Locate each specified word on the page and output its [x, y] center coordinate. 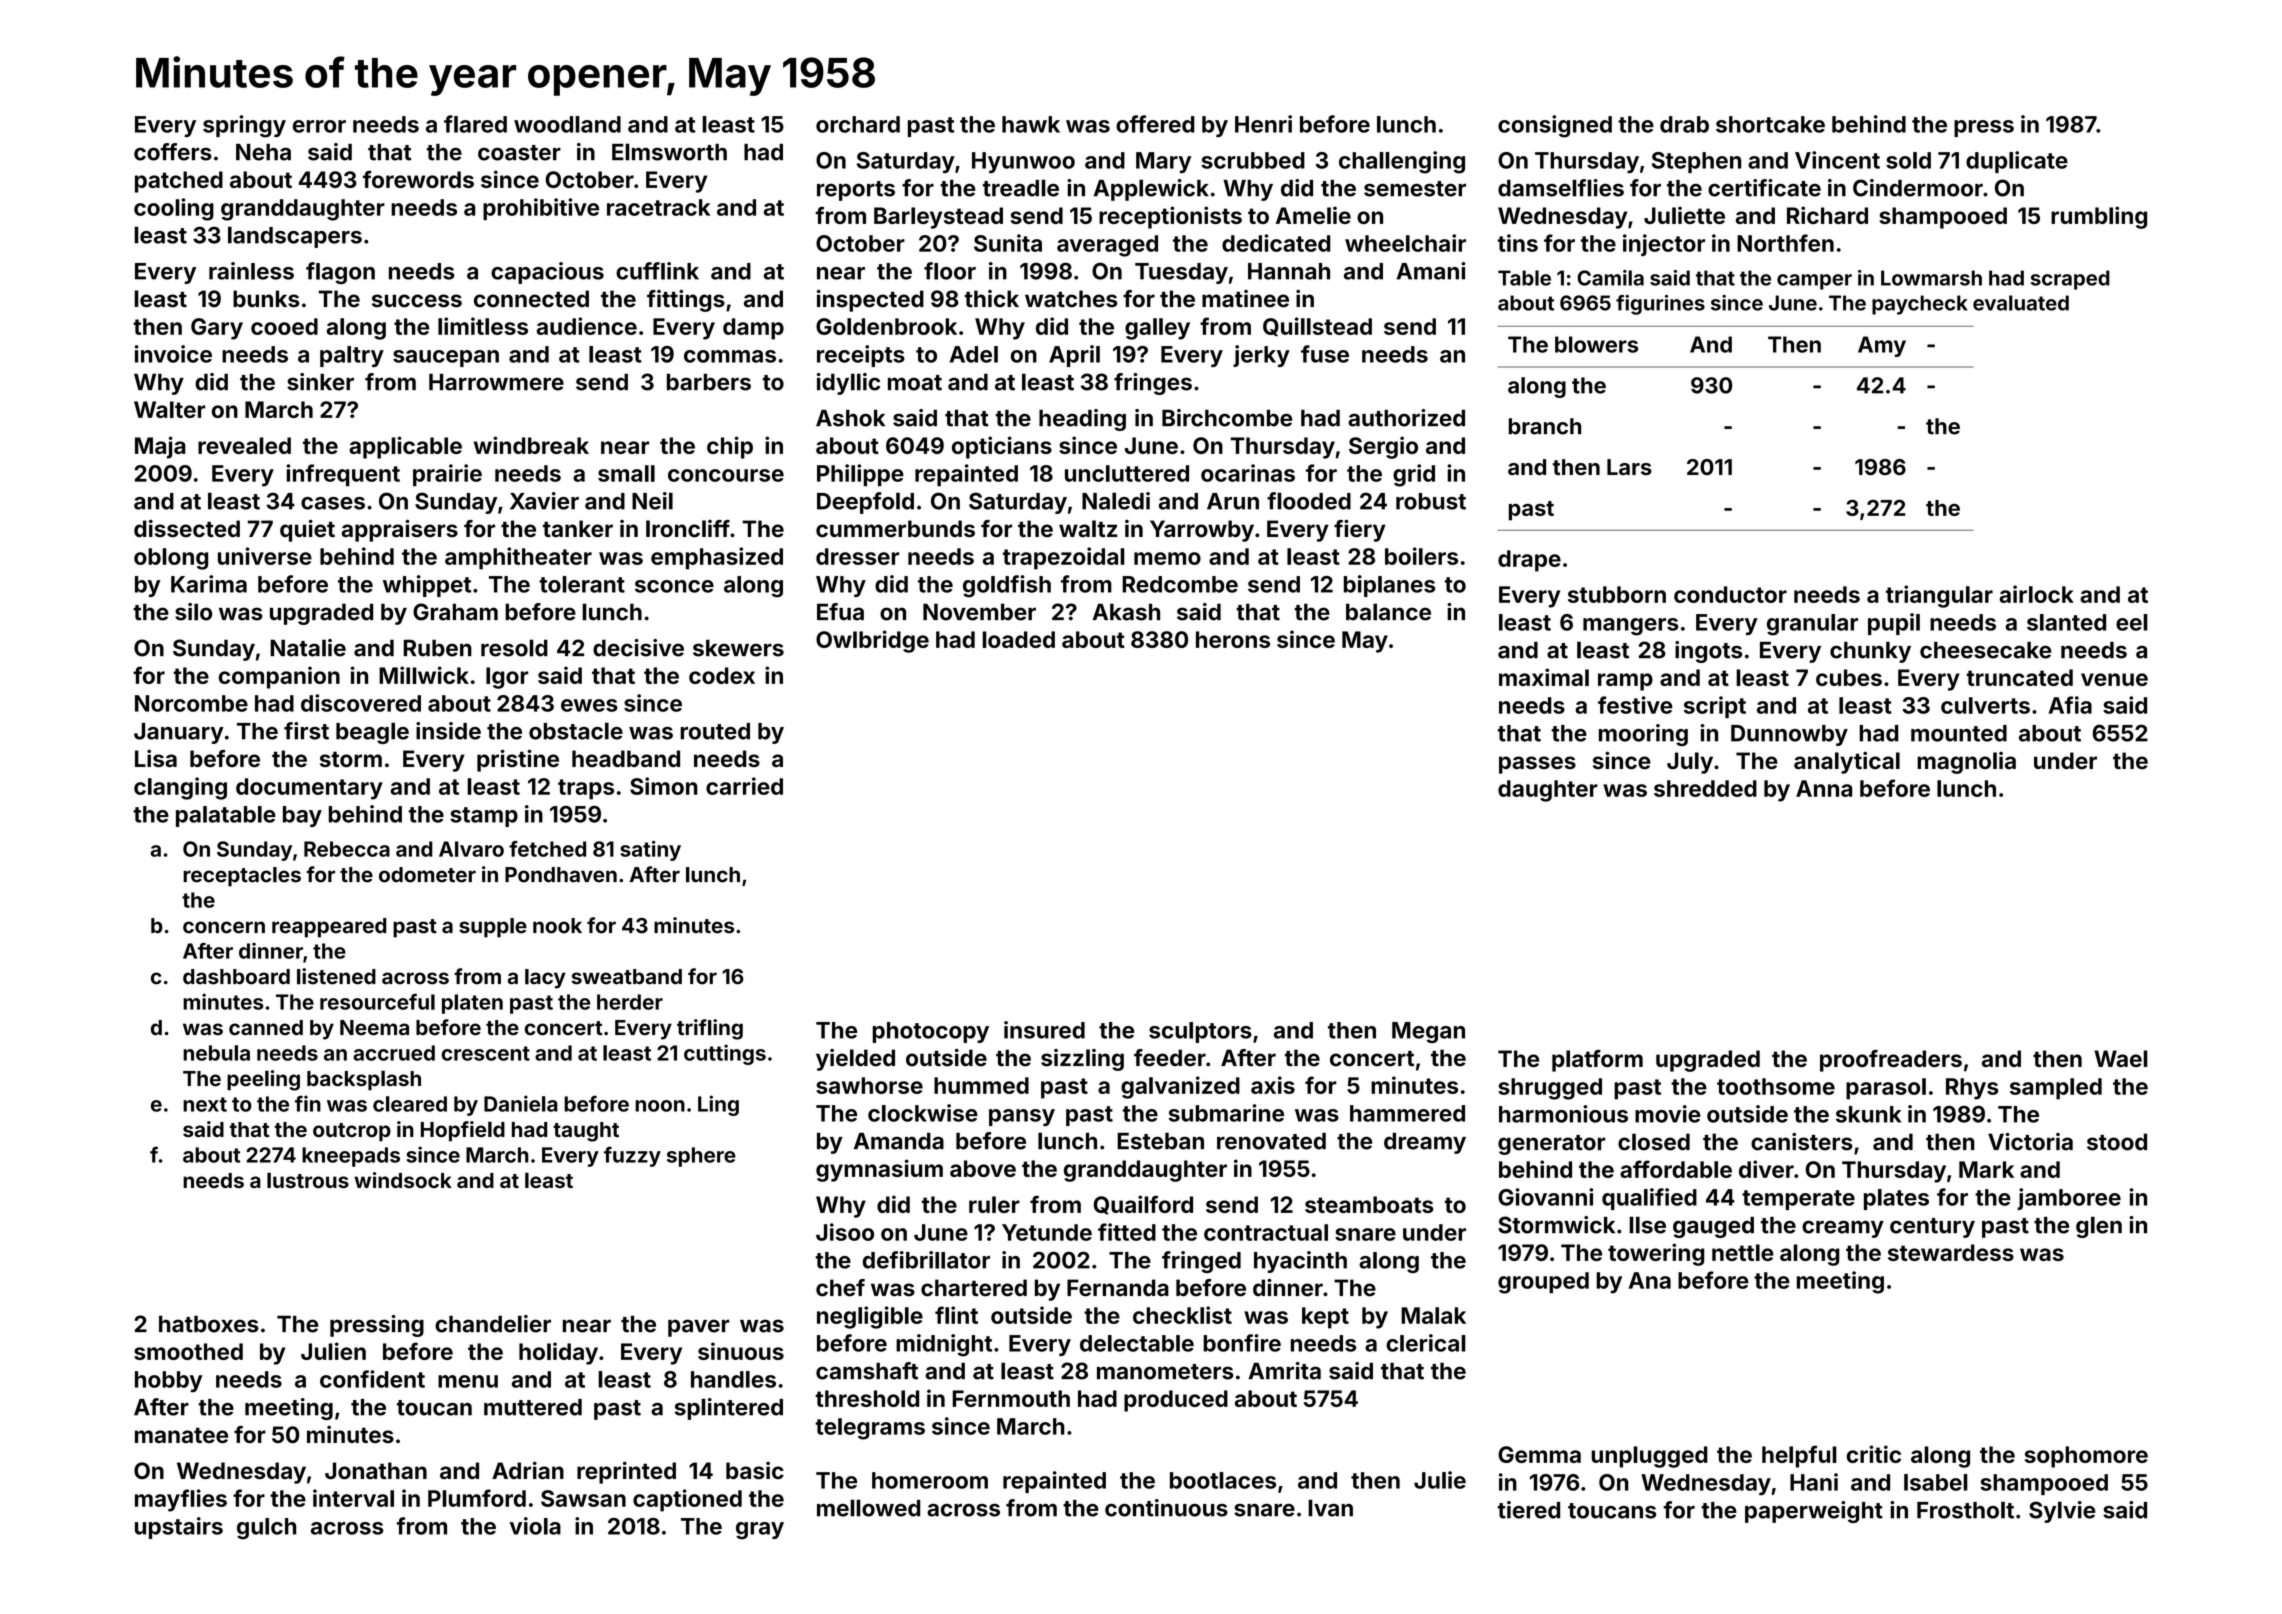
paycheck [1919, 305]
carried [744, 786]
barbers [709, 382]
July [1690, 763]
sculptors [1200, 1032]
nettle [1743, 1252]
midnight [944, 1345]
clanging [180, 788]
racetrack [658, 207]
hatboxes [209, 1324]
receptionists [1170, 217]
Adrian [528, 1470]
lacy [545, 979]
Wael [2121, 1058]
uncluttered [1127, 473]
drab [1684, 124]
